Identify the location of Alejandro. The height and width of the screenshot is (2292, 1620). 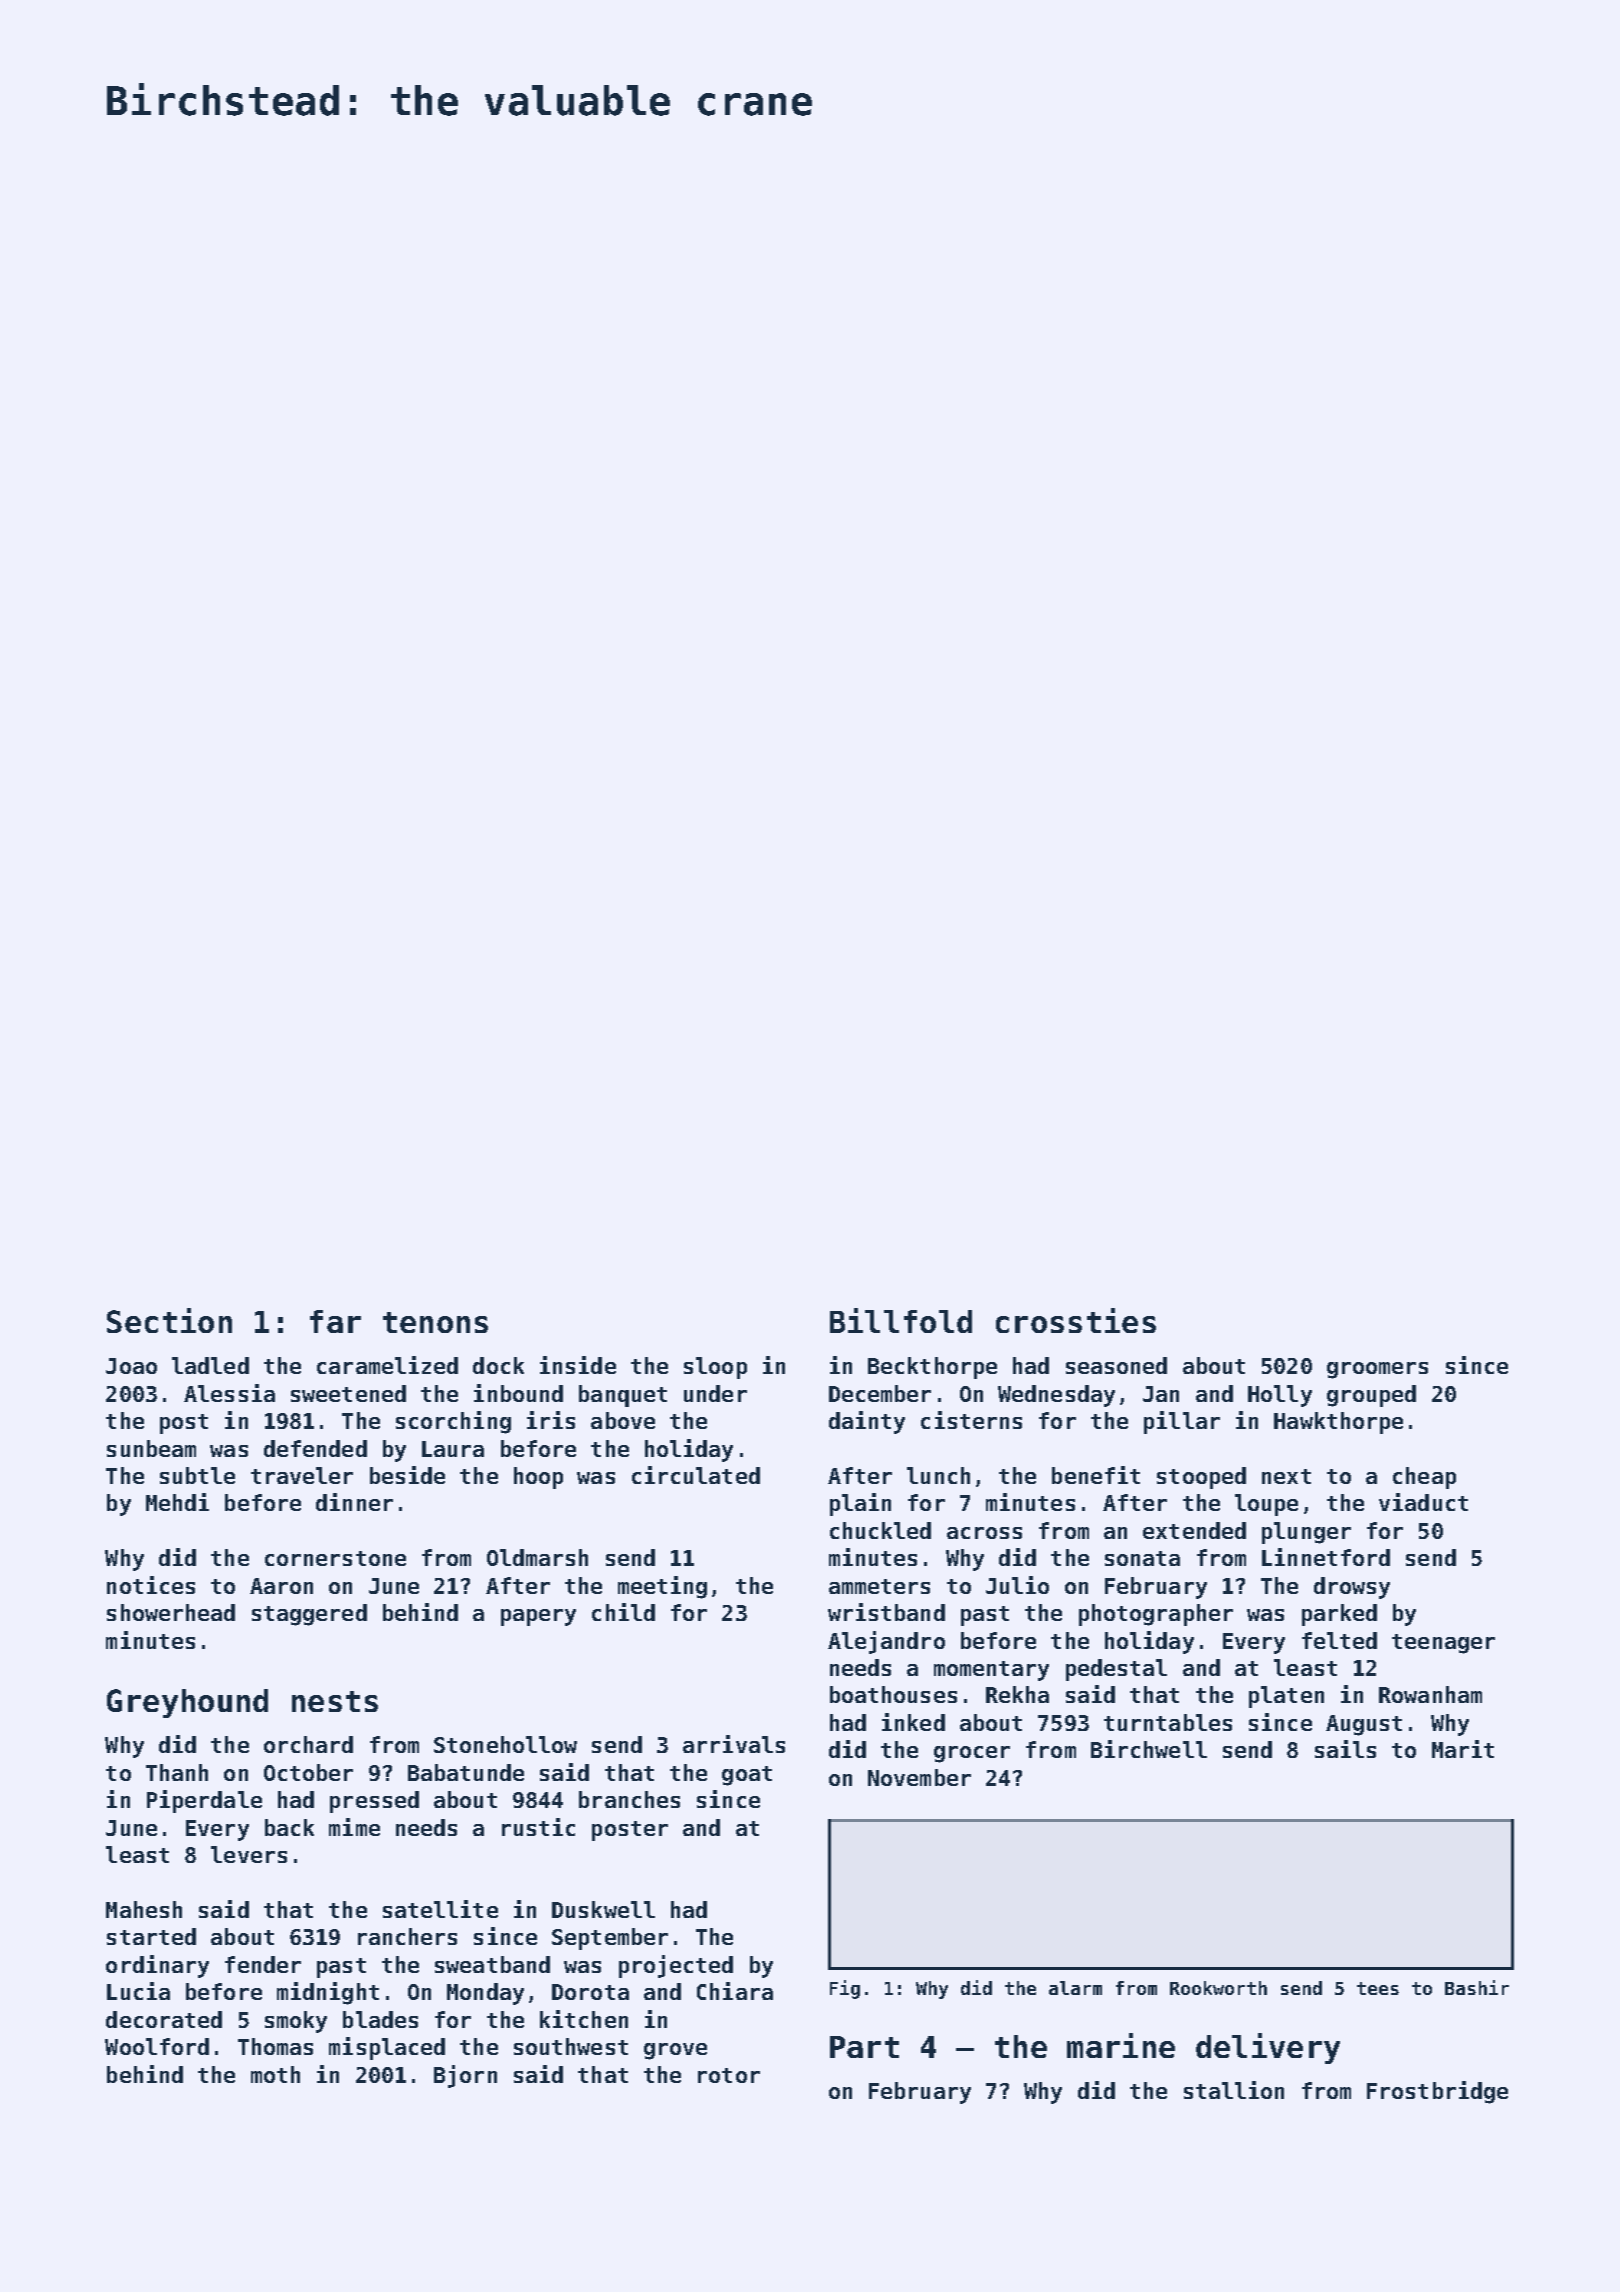
(886, 1642).
